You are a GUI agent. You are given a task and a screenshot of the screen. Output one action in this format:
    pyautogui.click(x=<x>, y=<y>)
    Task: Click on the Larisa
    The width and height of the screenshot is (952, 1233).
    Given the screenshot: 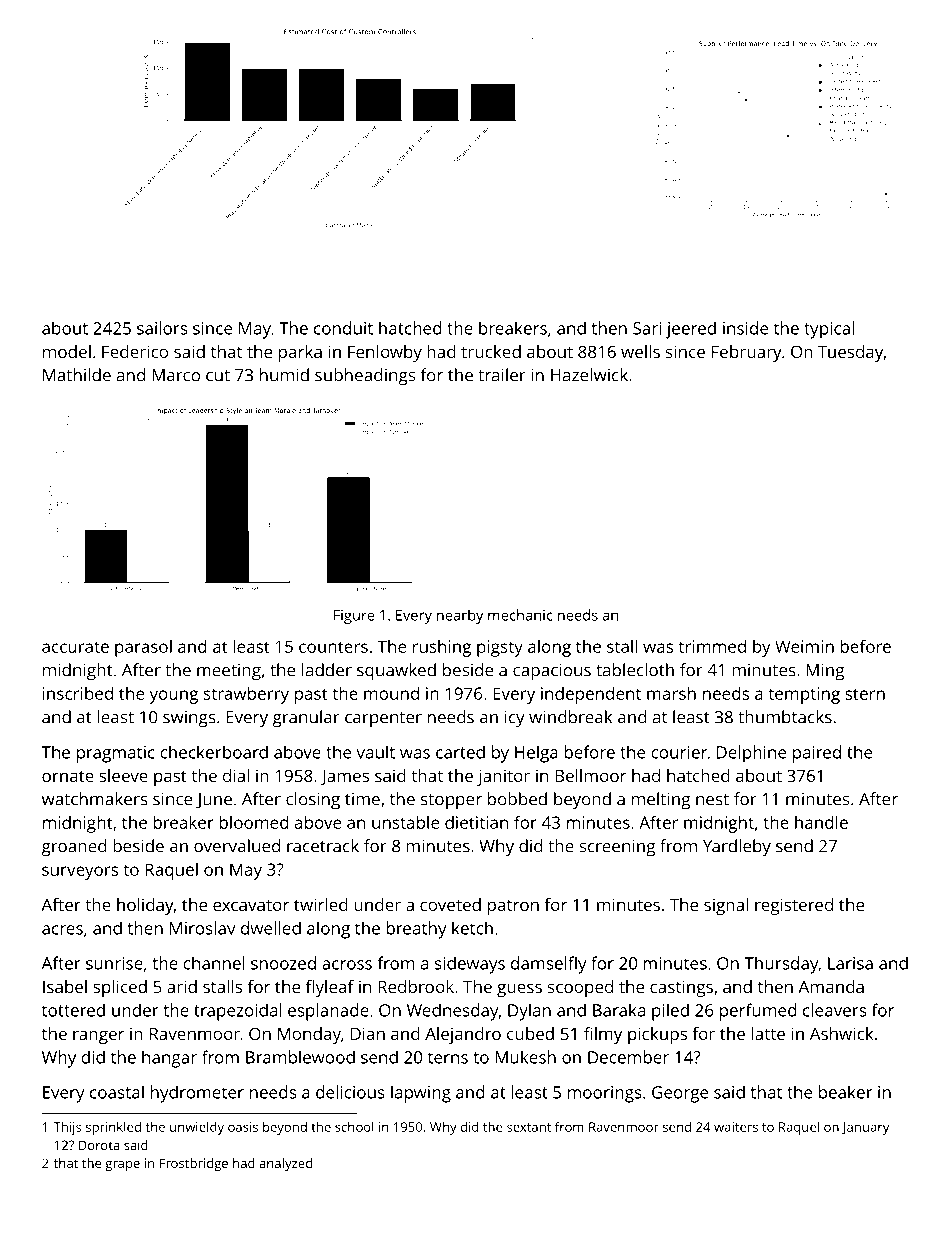 What is the action you would take?
    pyautogui.click(x=850, y=963)
